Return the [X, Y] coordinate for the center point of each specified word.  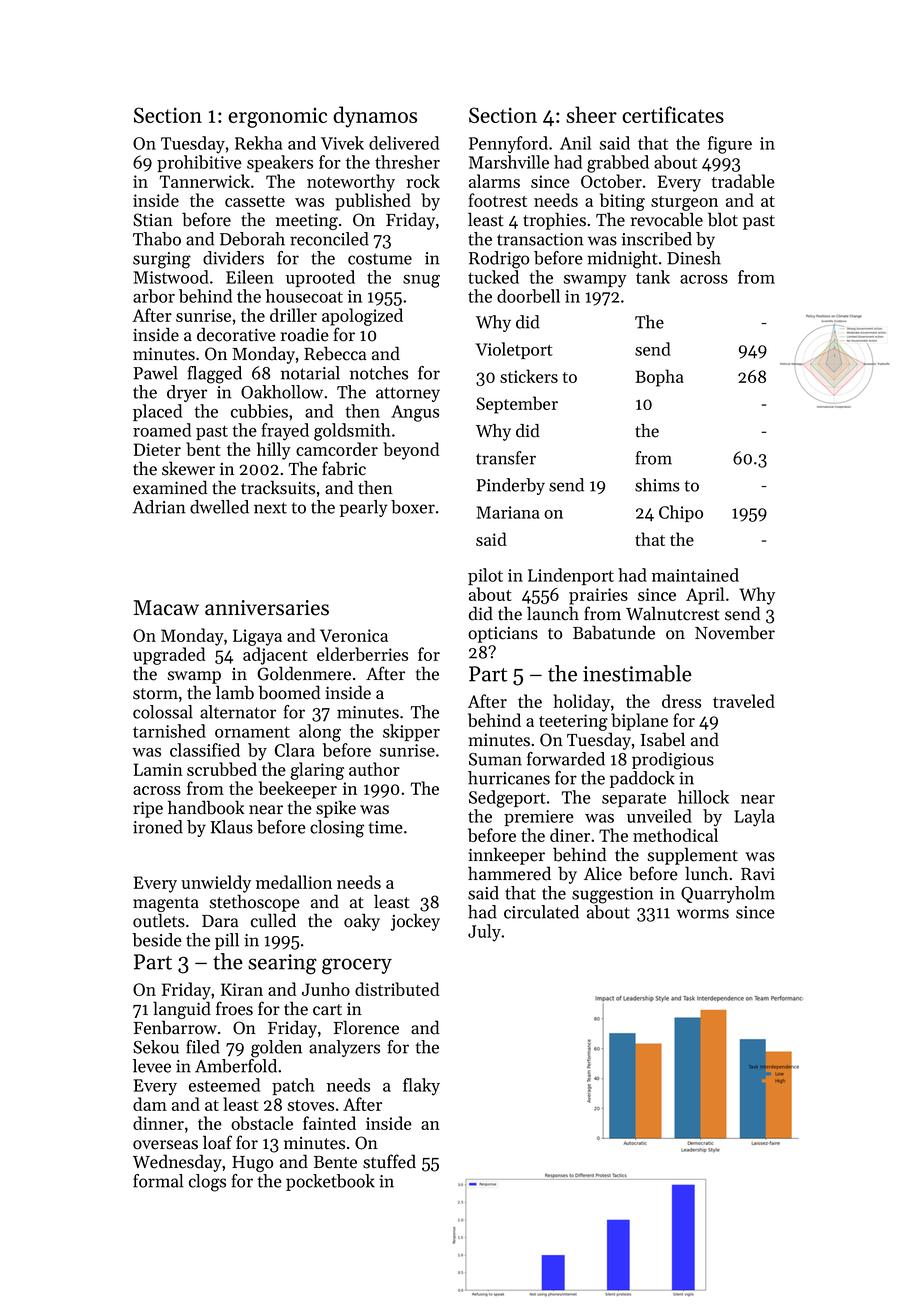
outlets [159, 920]
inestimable [637, 673]
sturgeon [684, 203]
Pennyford [508, 145]
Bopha [659, 378]
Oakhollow [282, 392]
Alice [603, 873]
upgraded [169, 656]
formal [158, 1181]
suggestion [613, 895]
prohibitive [199, 163]
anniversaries [267, 608]
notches [379, 373]
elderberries [362, 654]
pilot [485, 576]
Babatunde [614, 632]
